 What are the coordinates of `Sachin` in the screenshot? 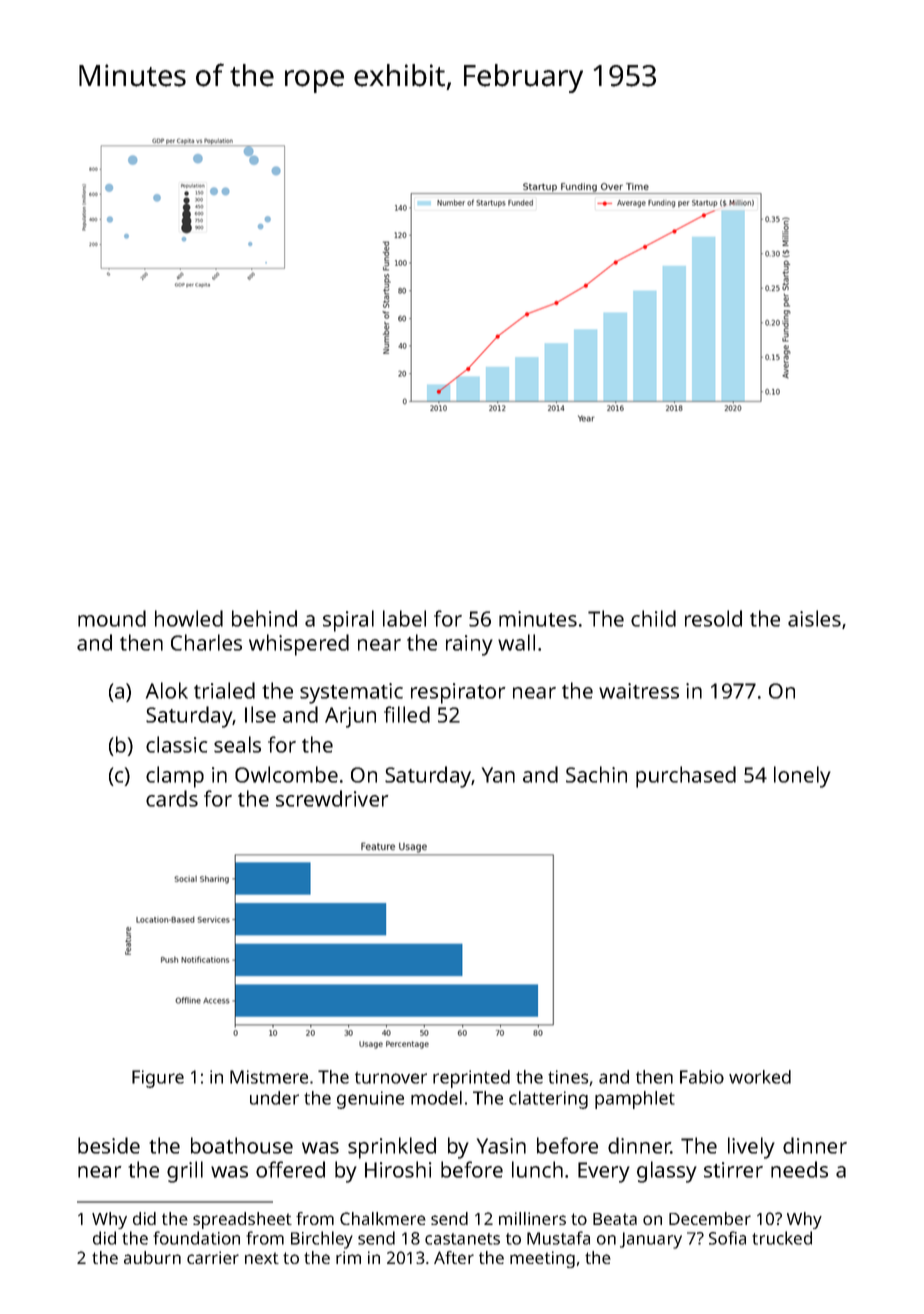 It's located at (596, 774).
